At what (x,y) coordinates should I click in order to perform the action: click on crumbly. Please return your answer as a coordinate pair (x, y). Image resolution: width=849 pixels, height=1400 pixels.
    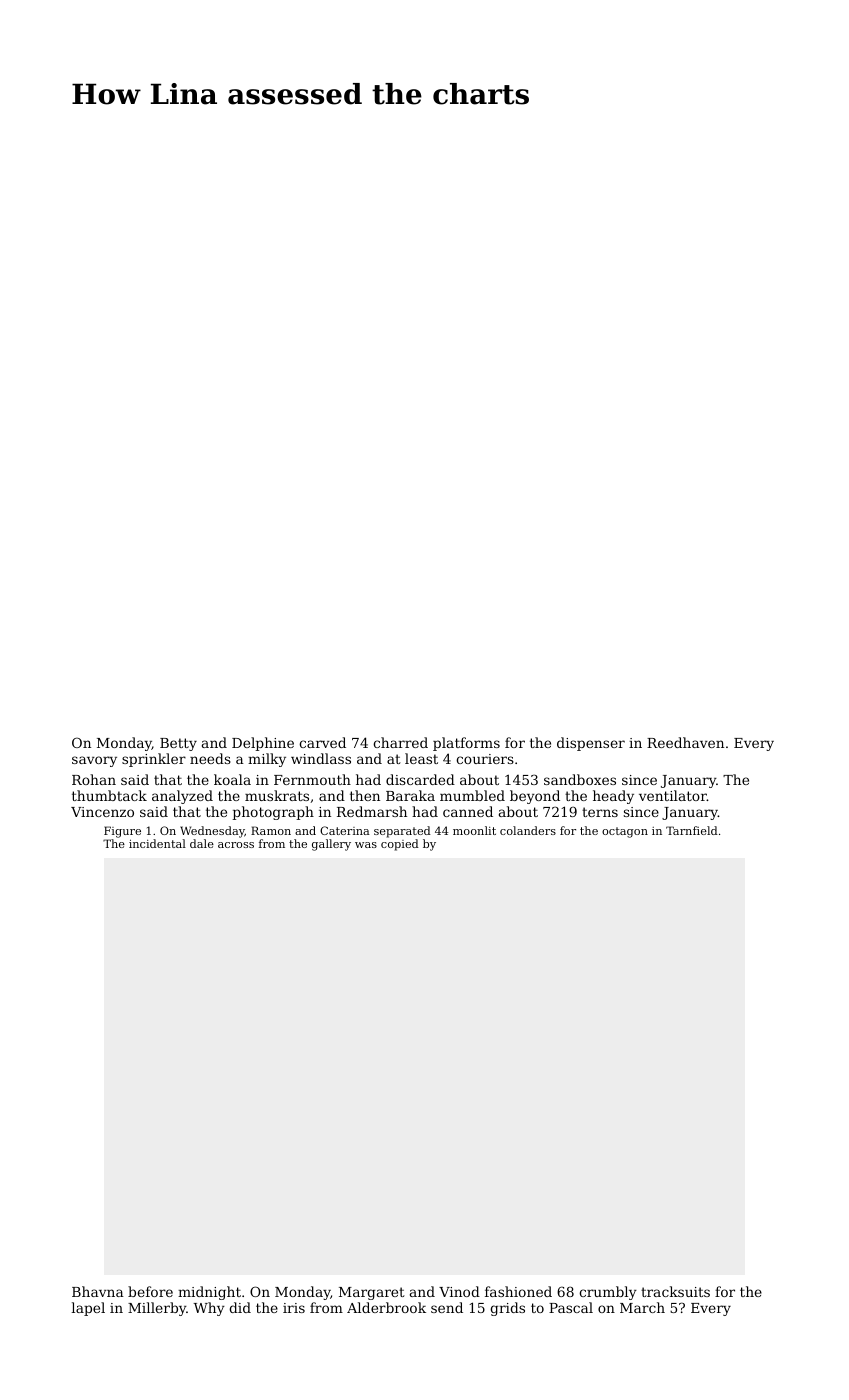
    Looking at the image, I should click on (608, 1293).
